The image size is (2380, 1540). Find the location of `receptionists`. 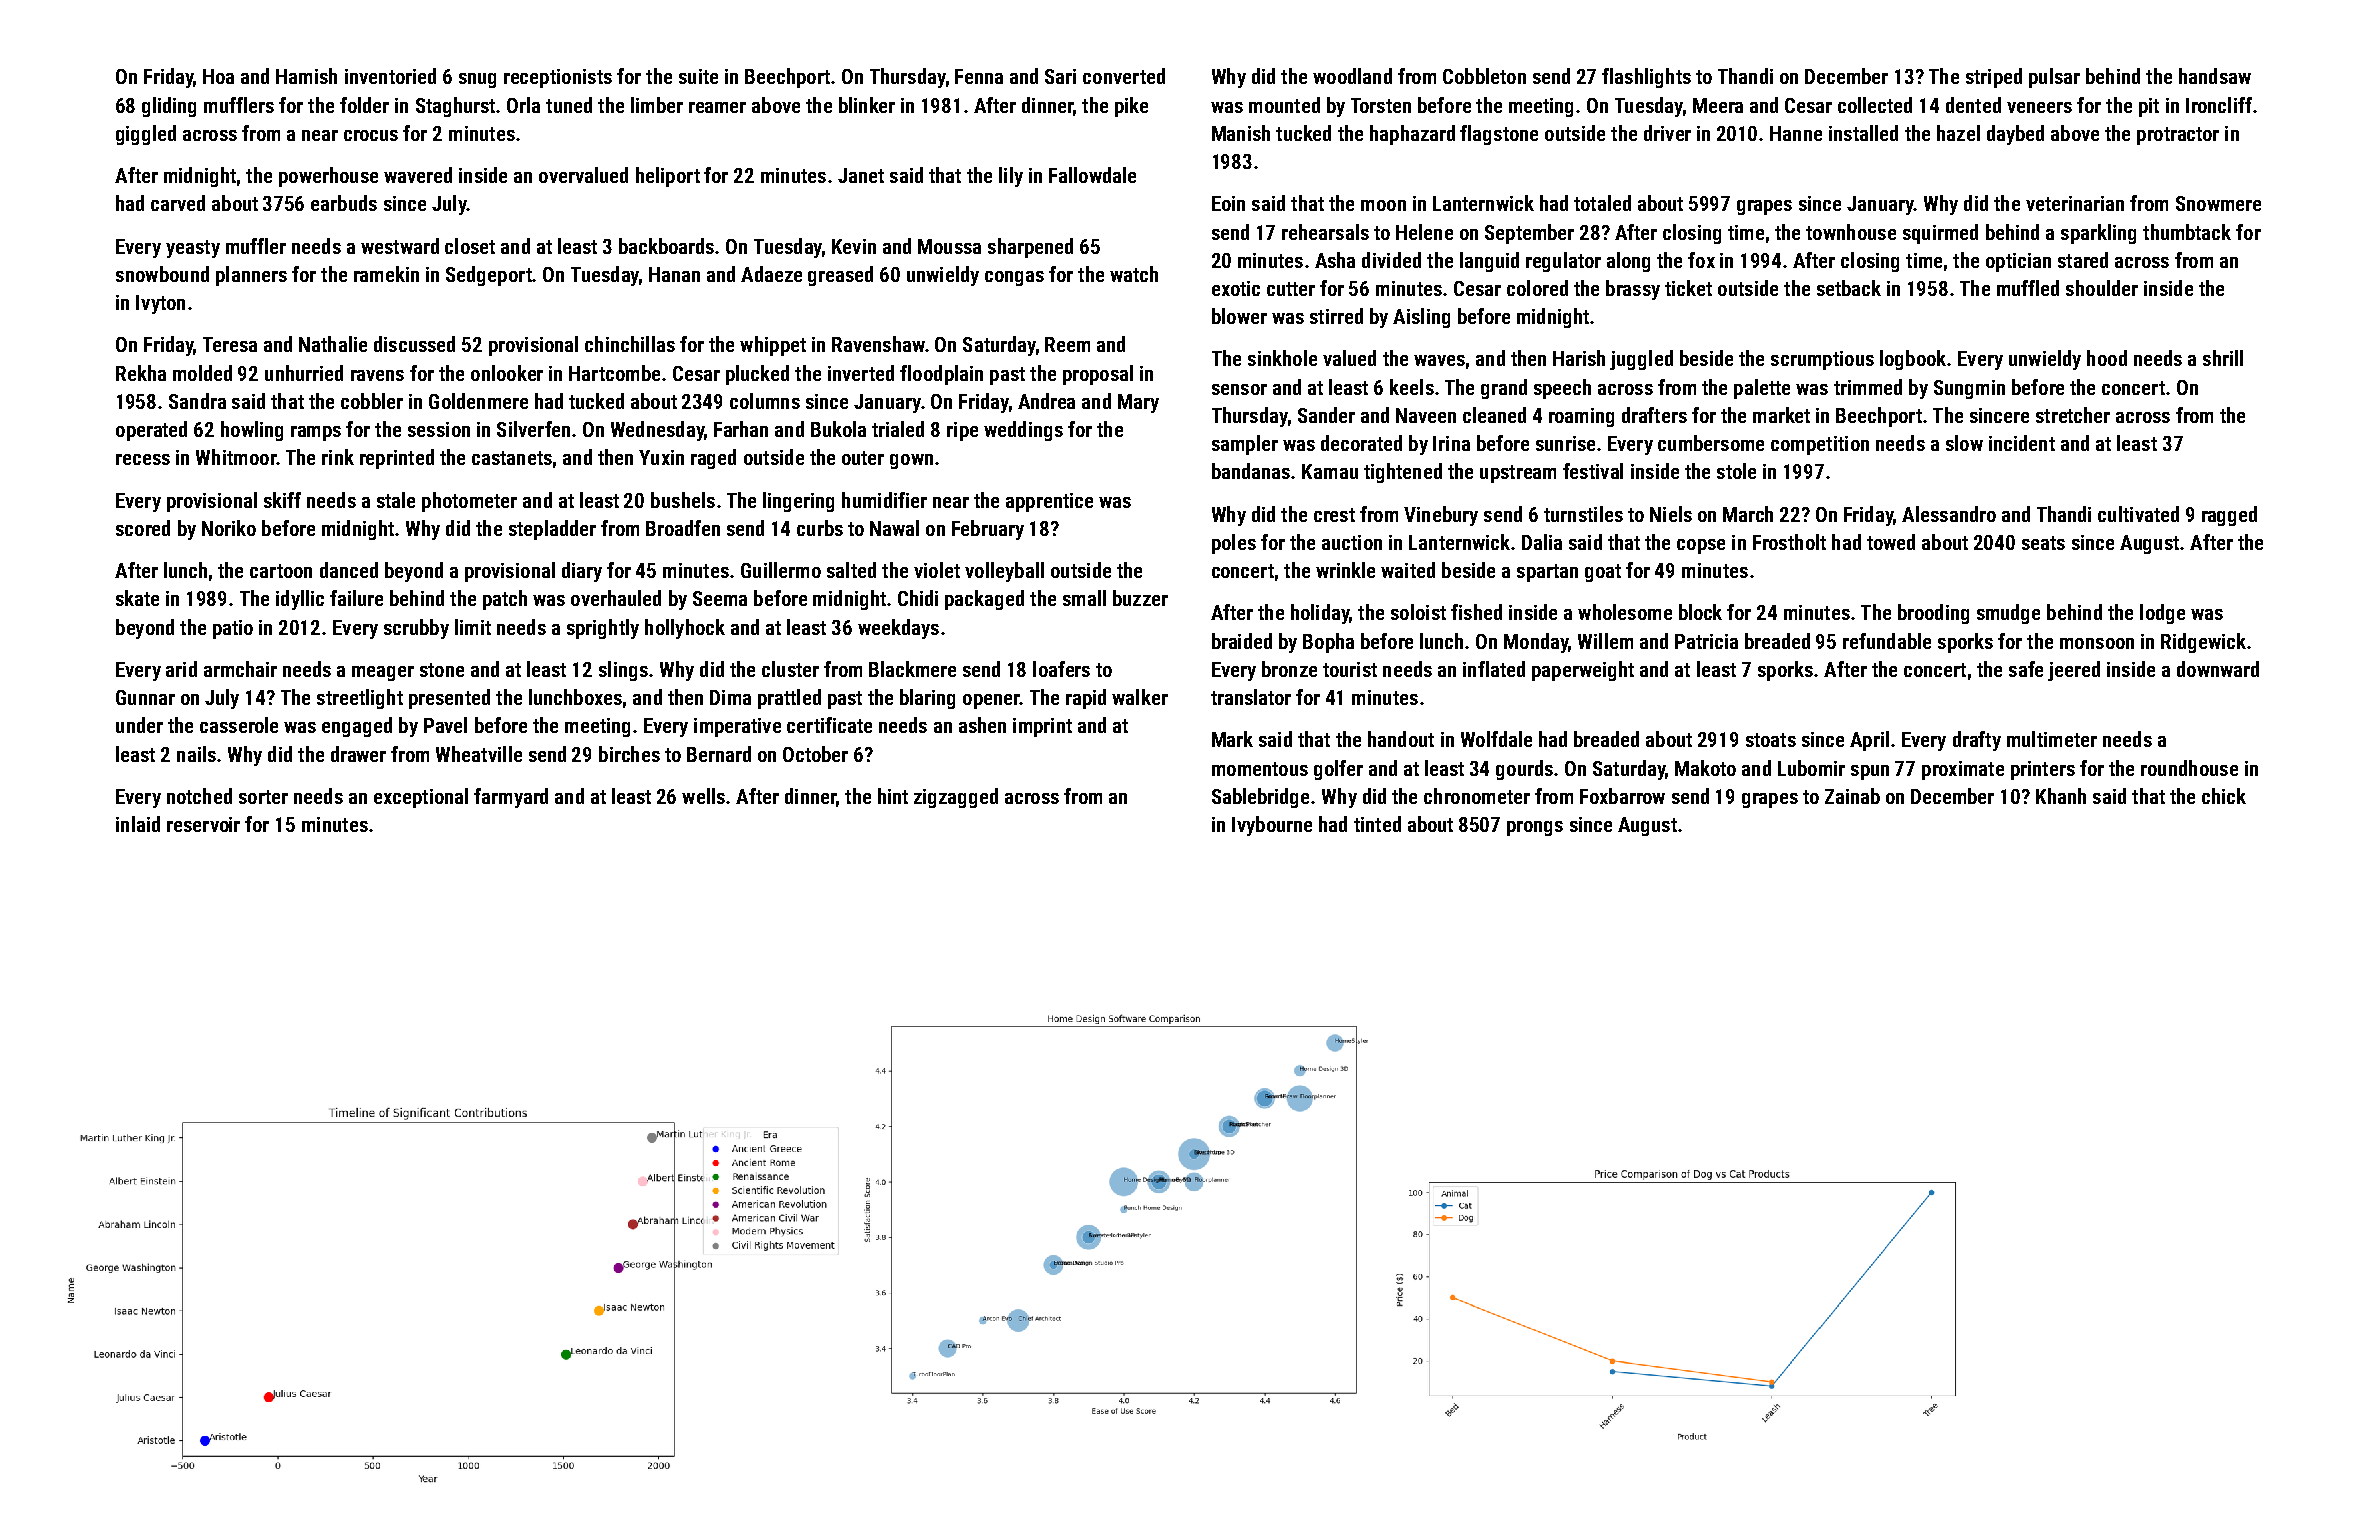

receptionists is located at coordinates (558, 78).
